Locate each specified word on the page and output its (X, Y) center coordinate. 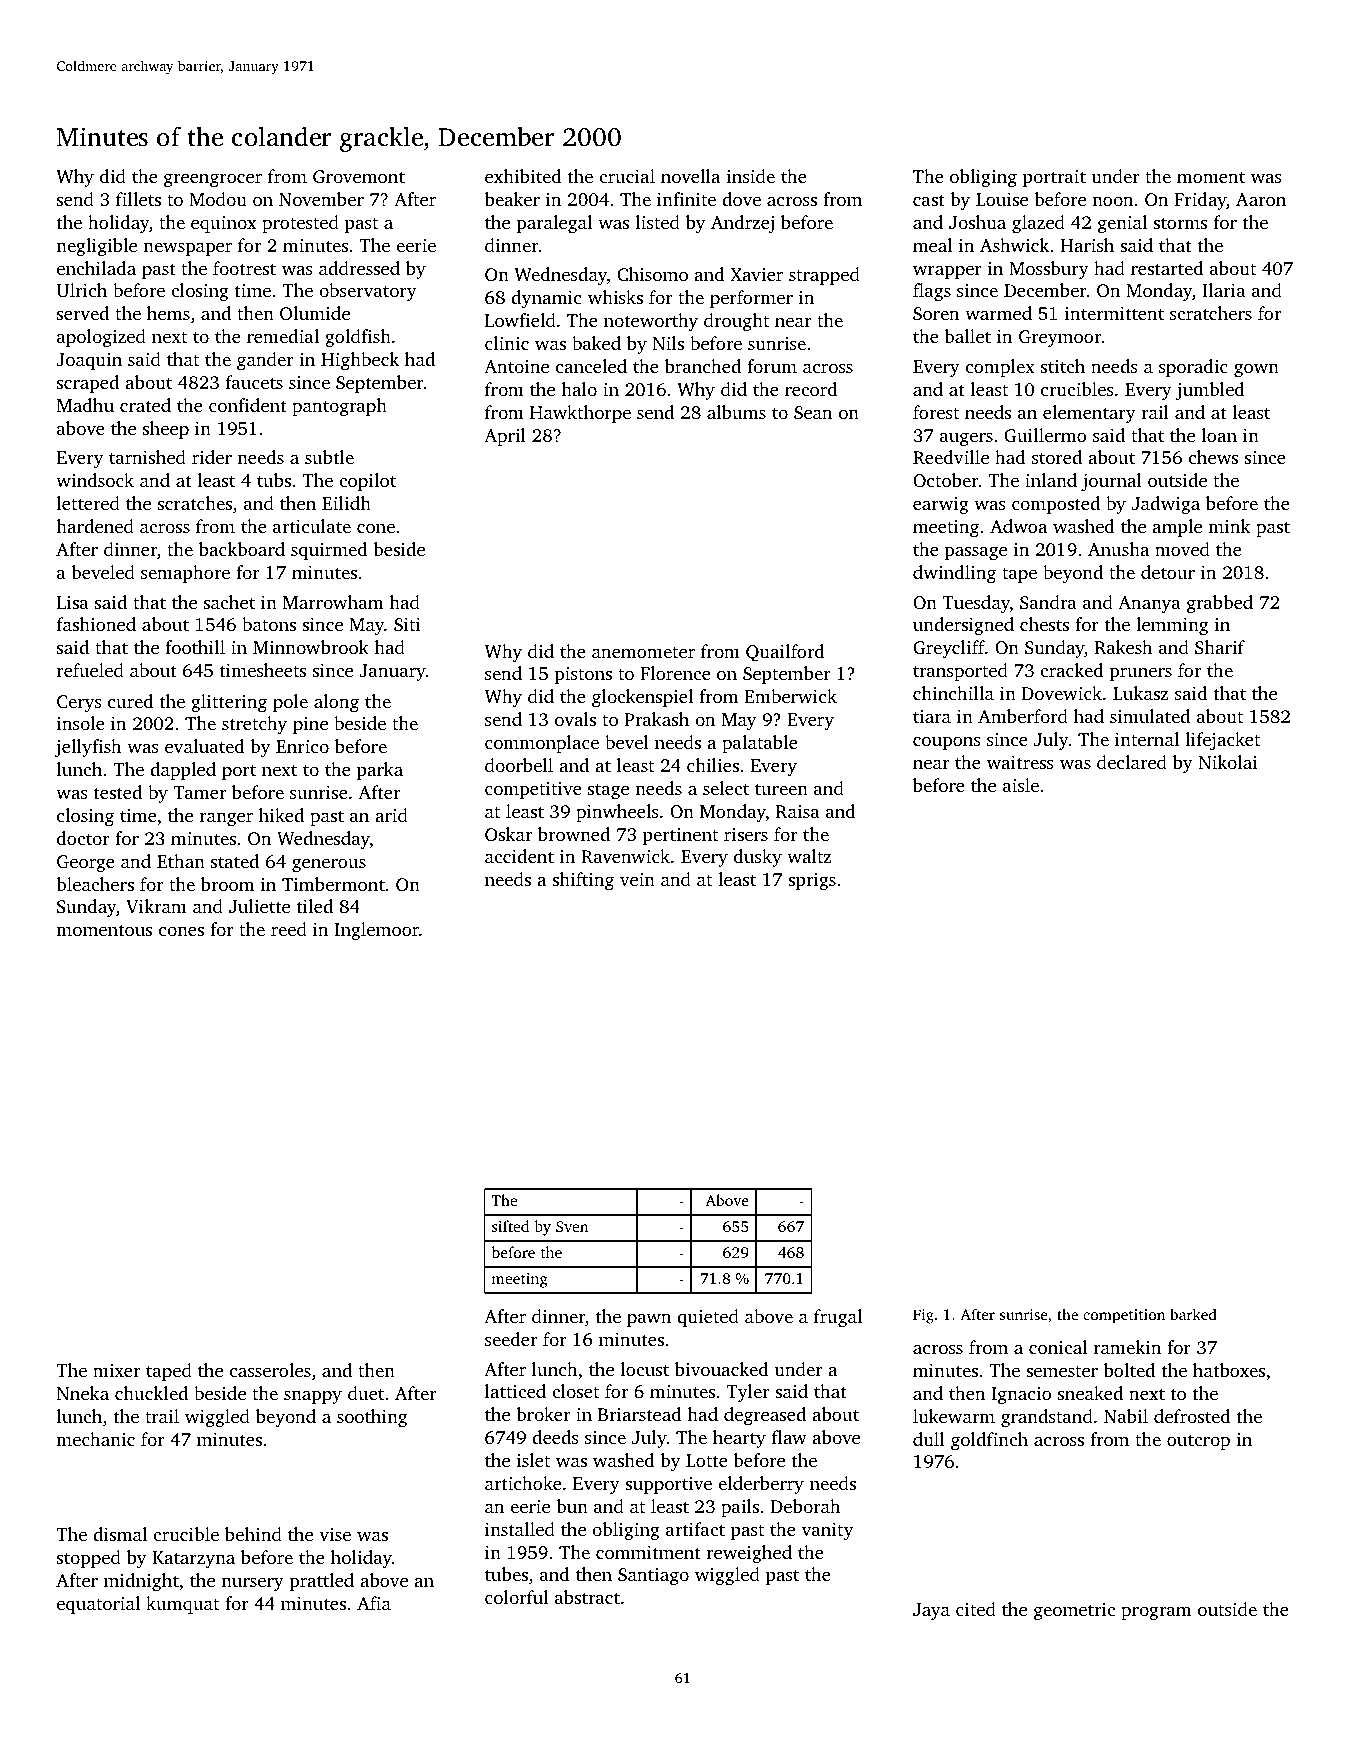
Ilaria (1224, 290)
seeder (511, 1339)
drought (736, 322)
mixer (116, 1370)
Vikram (156, 906)
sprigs (812, 881)
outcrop (1198, 1442)
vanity (827, 1531)
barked (1193, 1314)
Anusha (1118, 549)
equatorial (98, 1605)
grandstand (1047, 1418)
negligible (96, 247)
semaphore (185, 574)
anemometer (643, 652)
